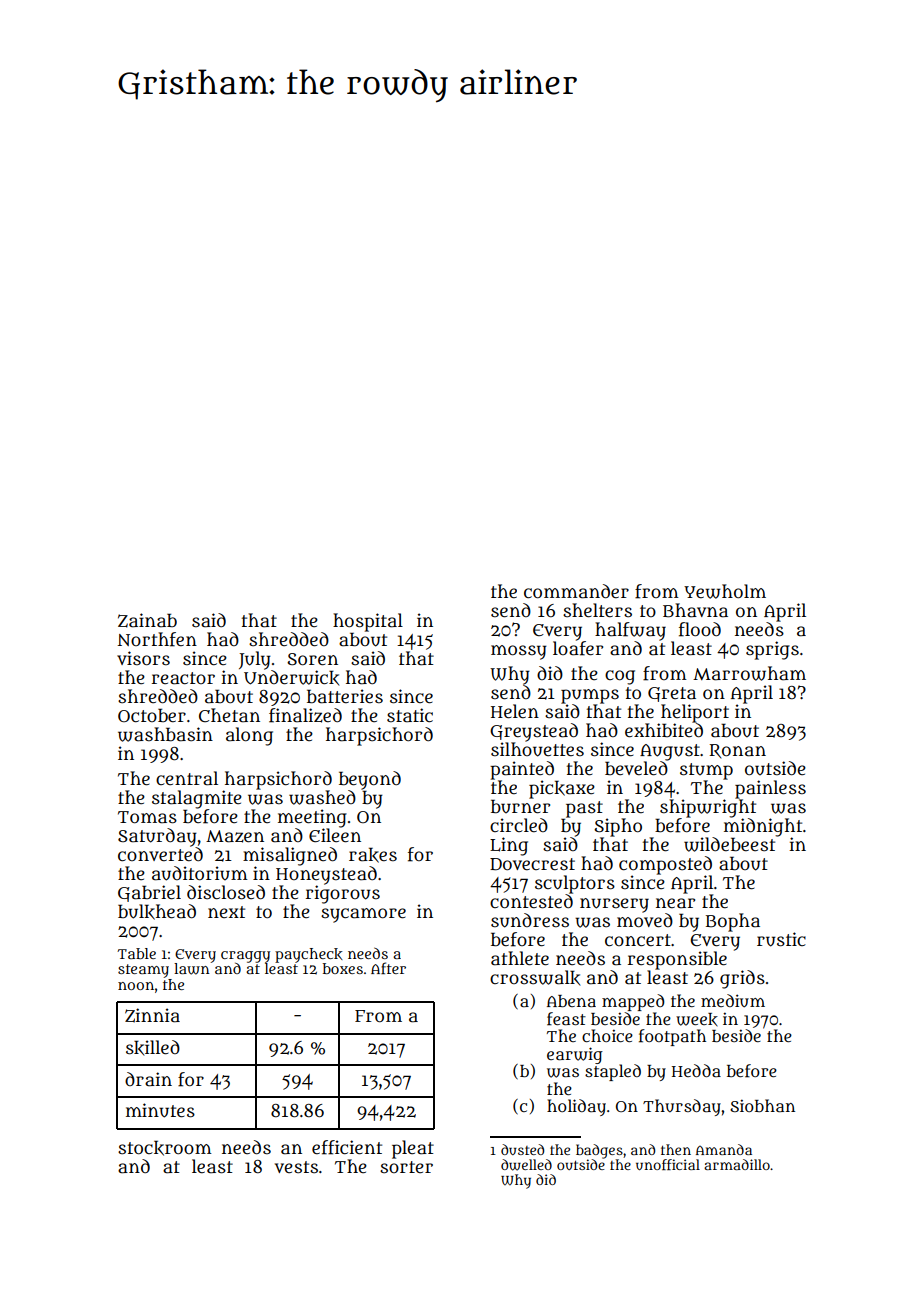  Describe the element at coordinates (515, 711) in the screenshot. I see `Helen` at that location.
